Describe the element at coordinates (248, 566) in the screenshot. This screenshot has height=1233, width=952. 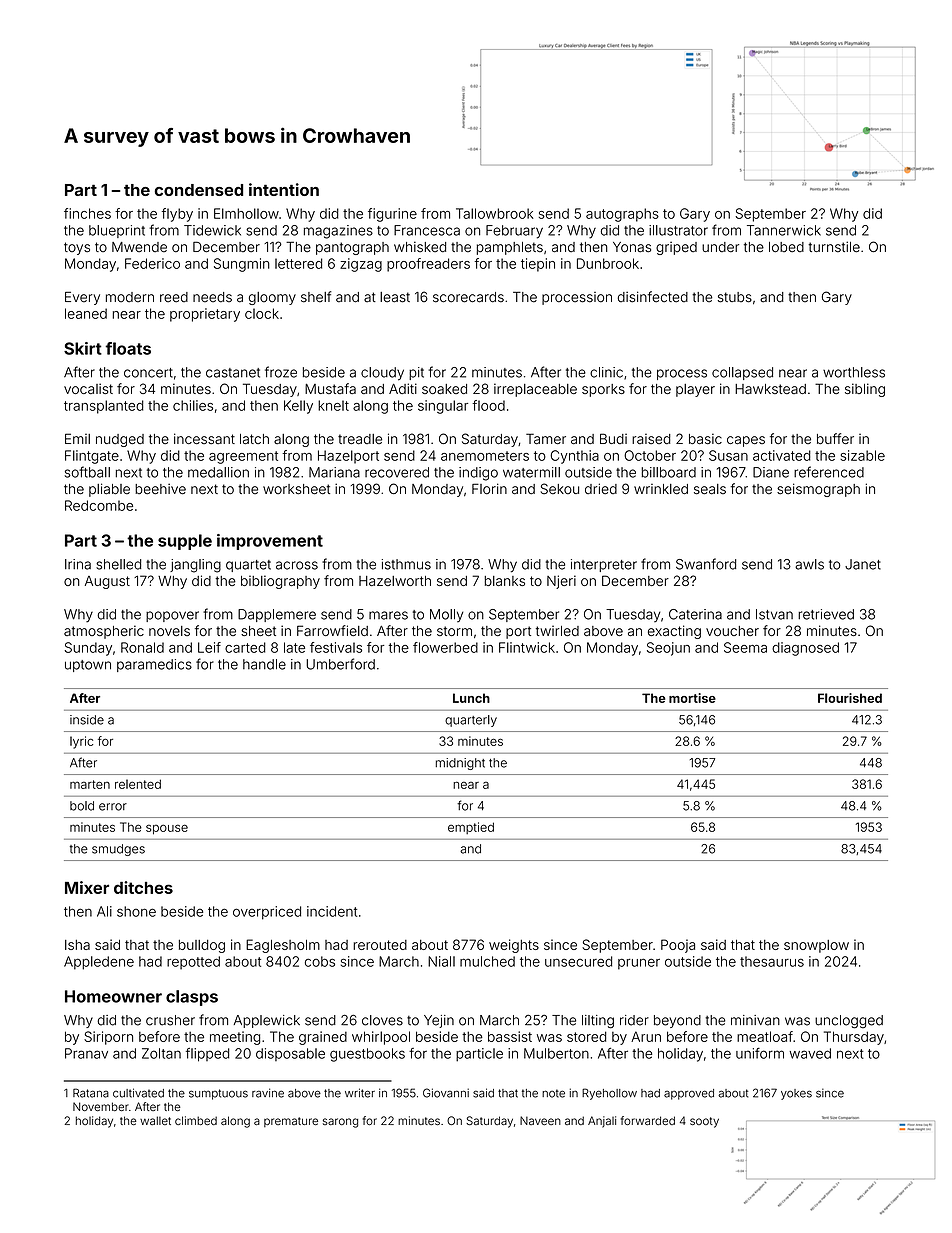
I see `quartet` at that location.
